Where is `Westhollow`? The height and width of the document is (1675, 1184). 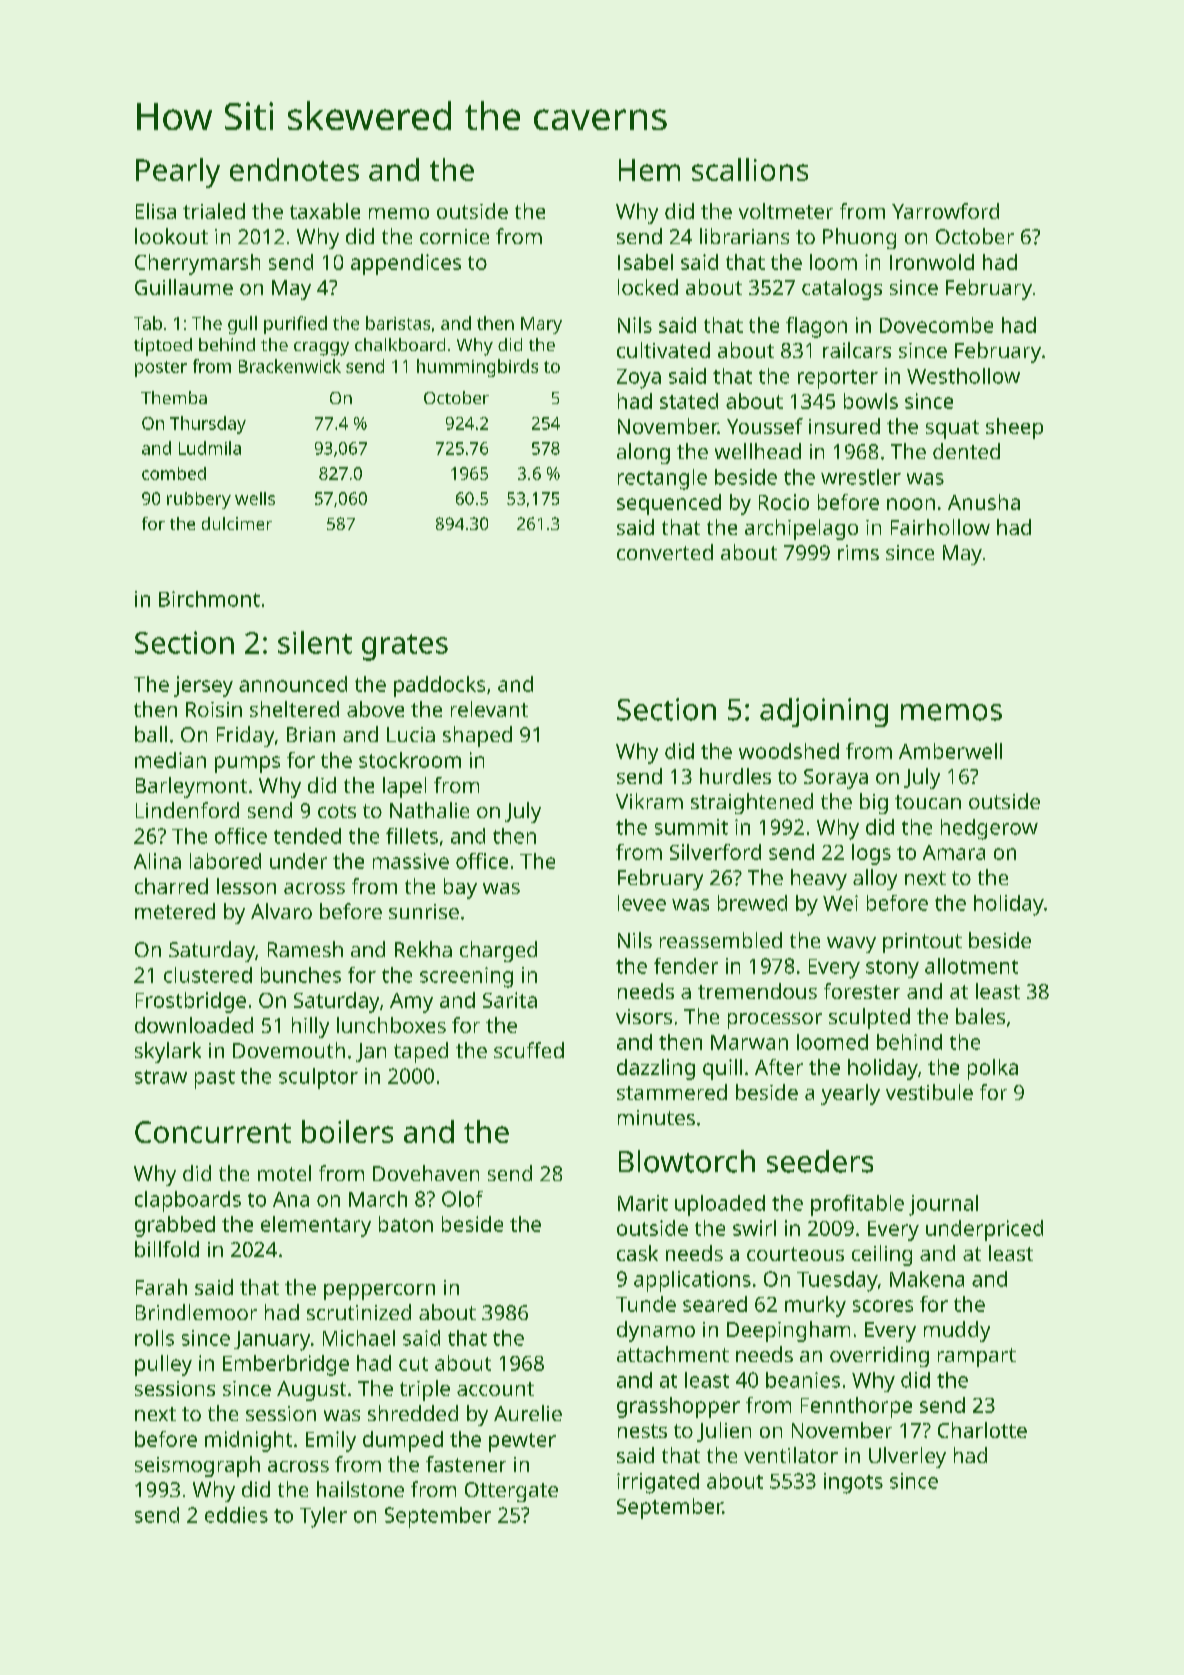
Westhollow is located at coordinates (963, 376).
